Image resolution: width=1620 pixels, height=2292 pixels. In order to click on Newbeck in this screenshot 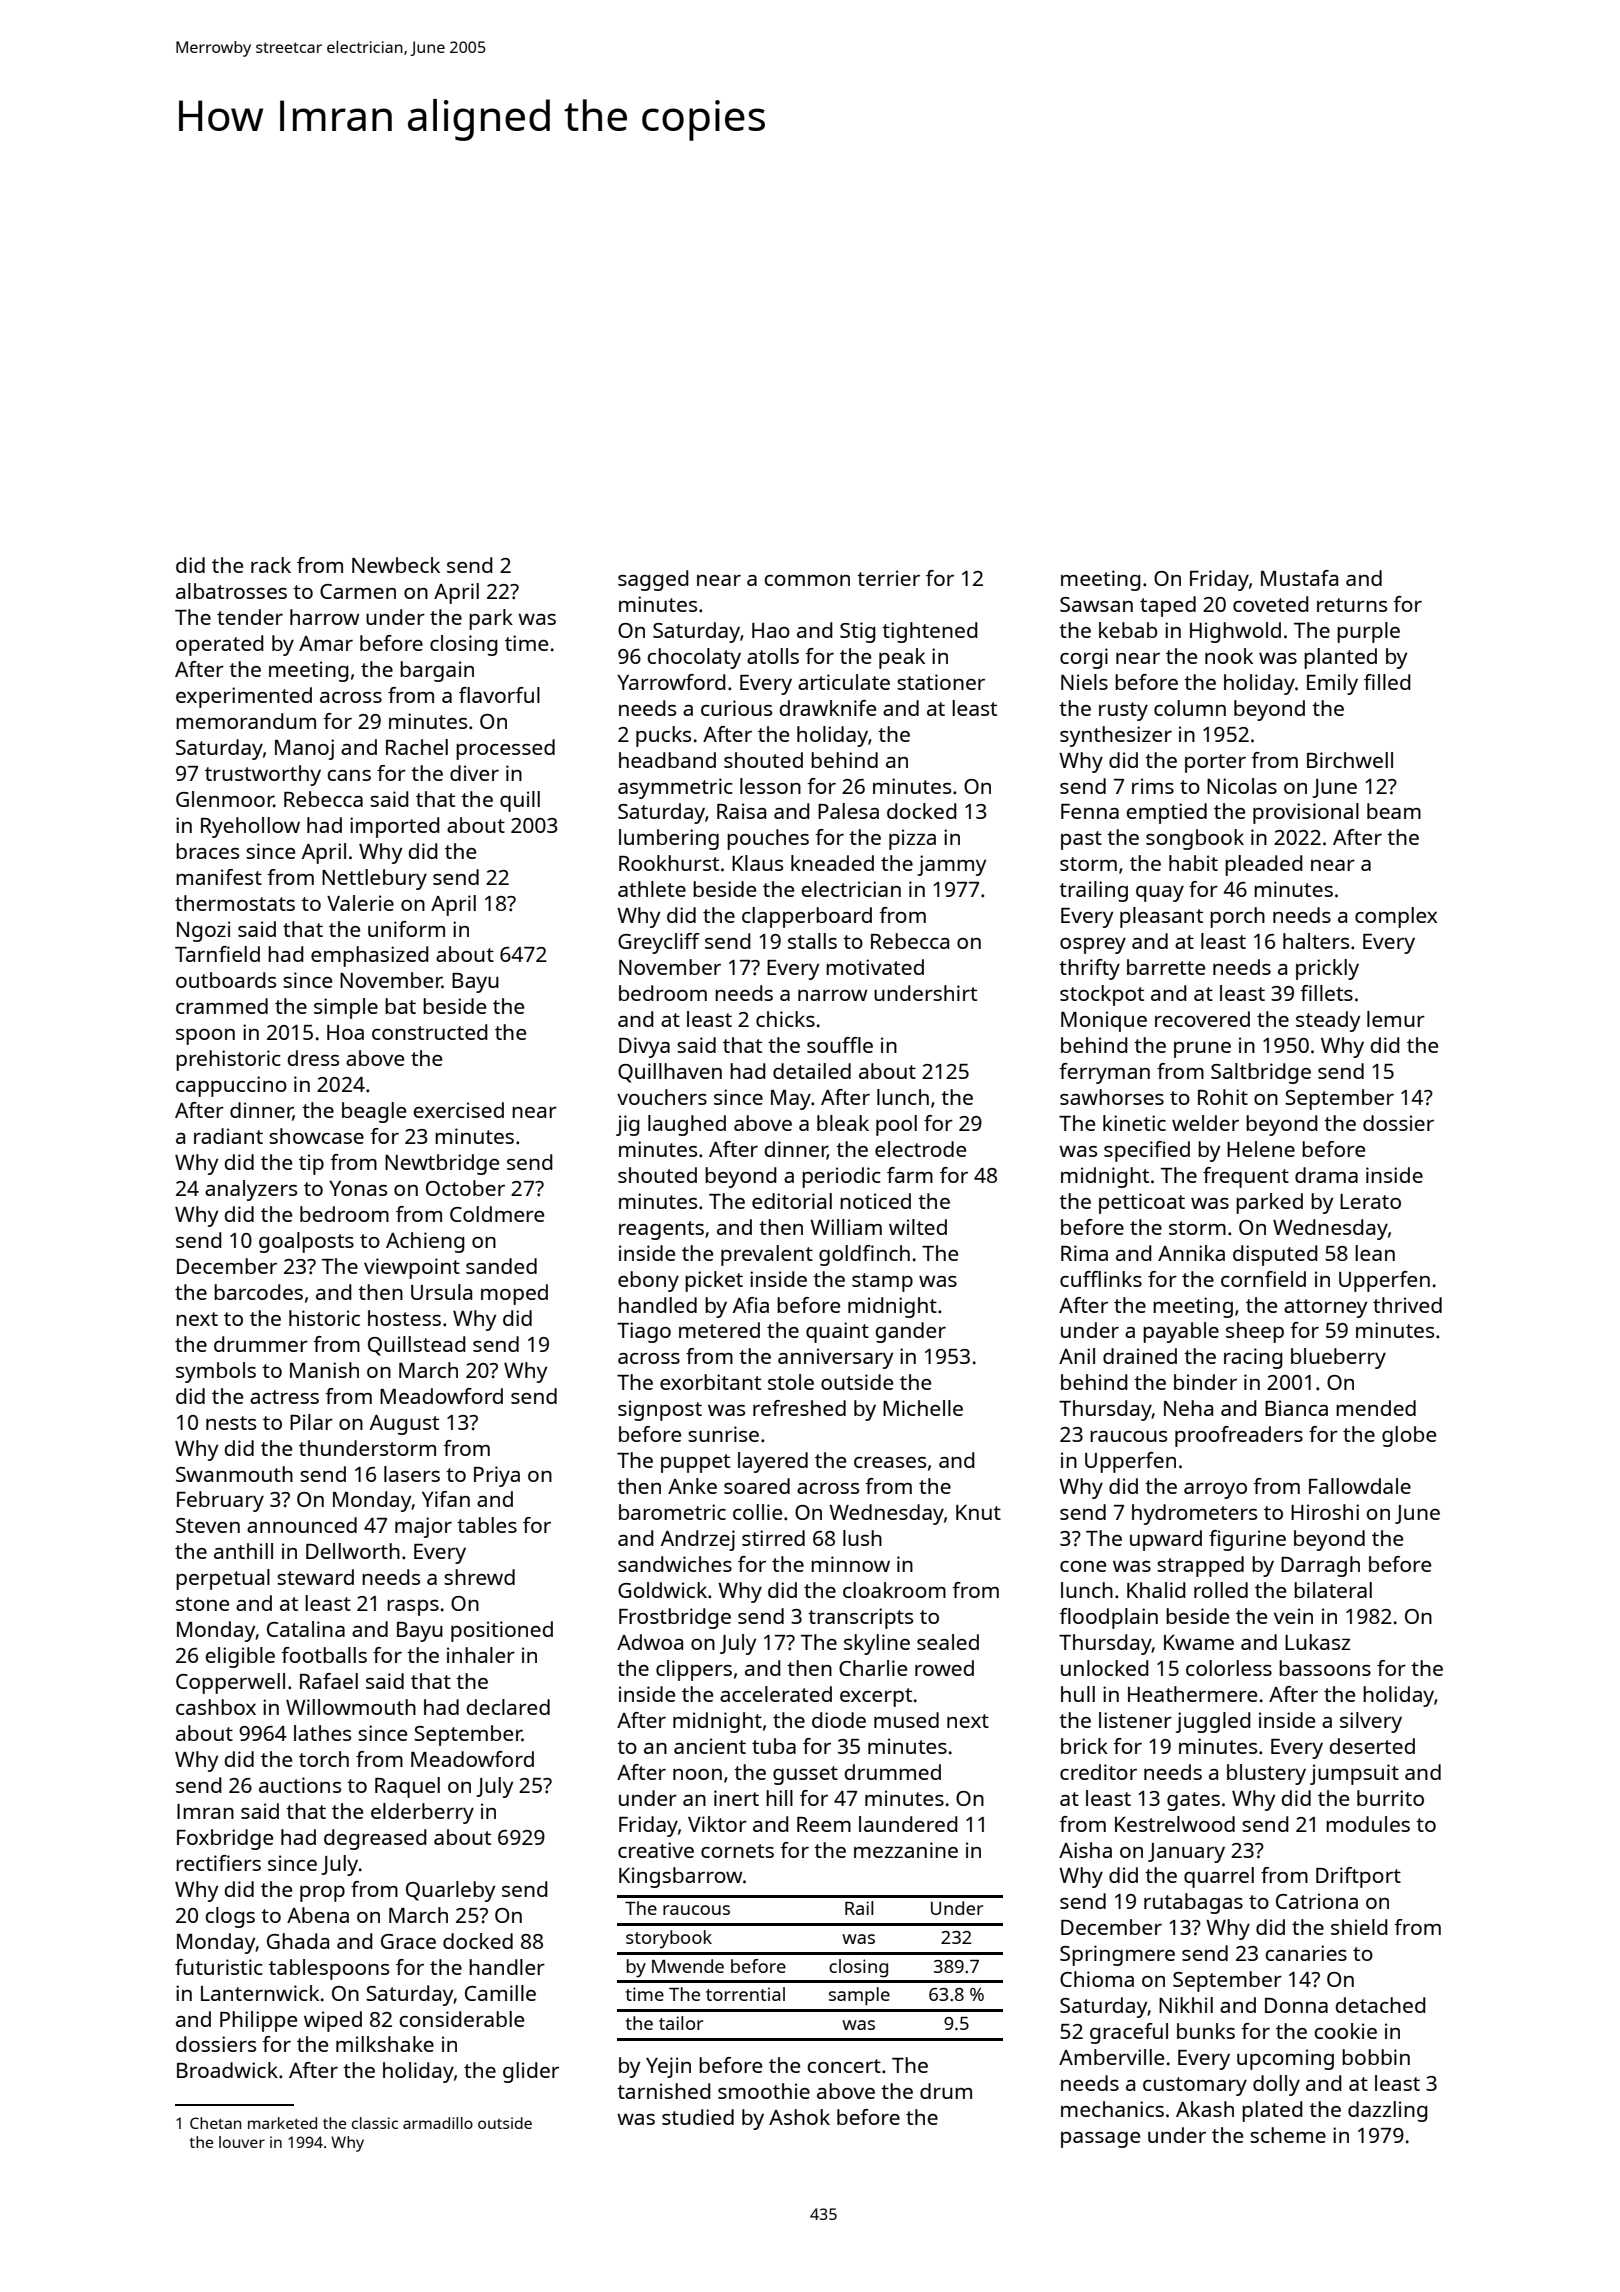, I will do `click(396, 565)`.
